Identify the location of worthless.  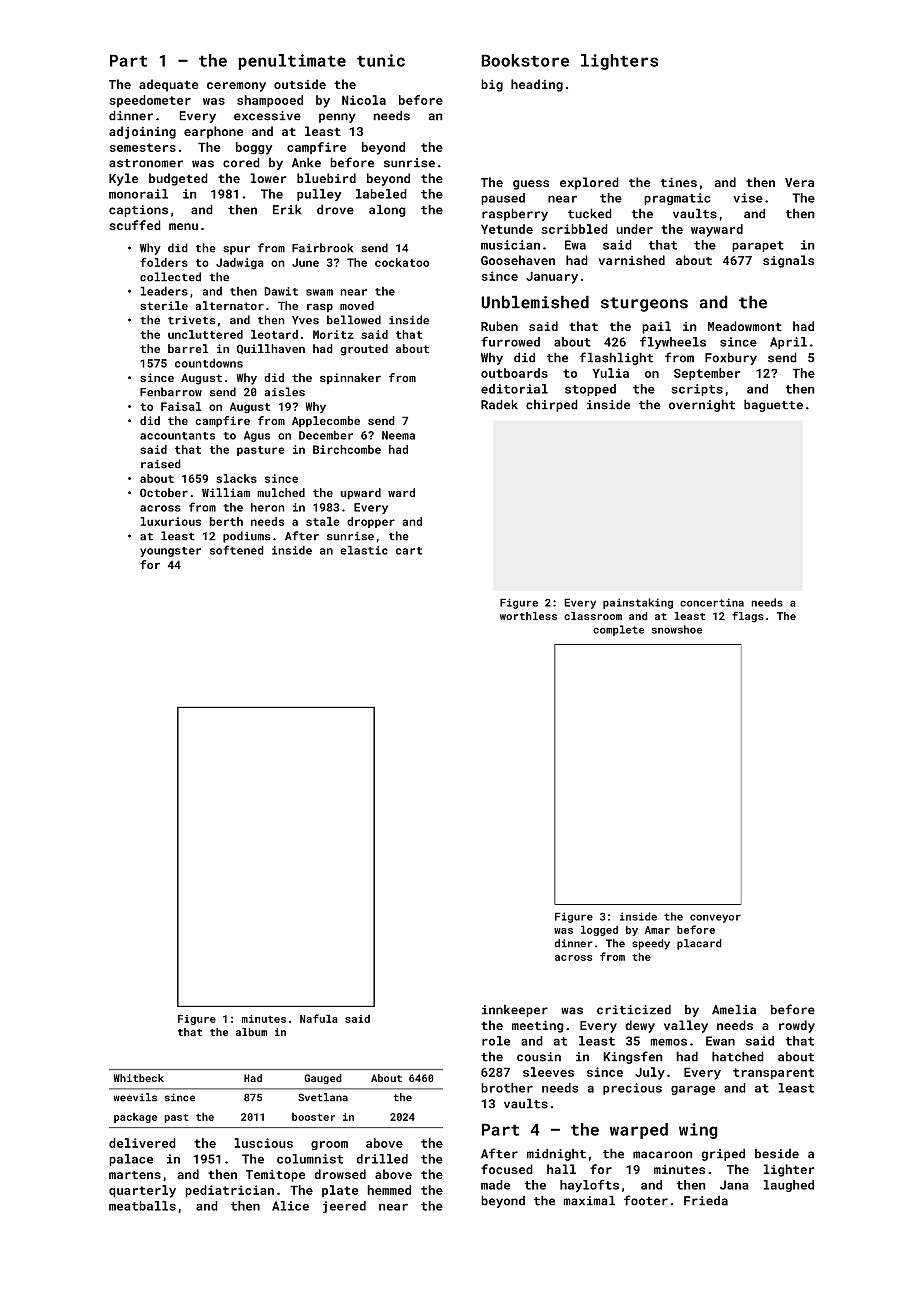
(528, 616).
